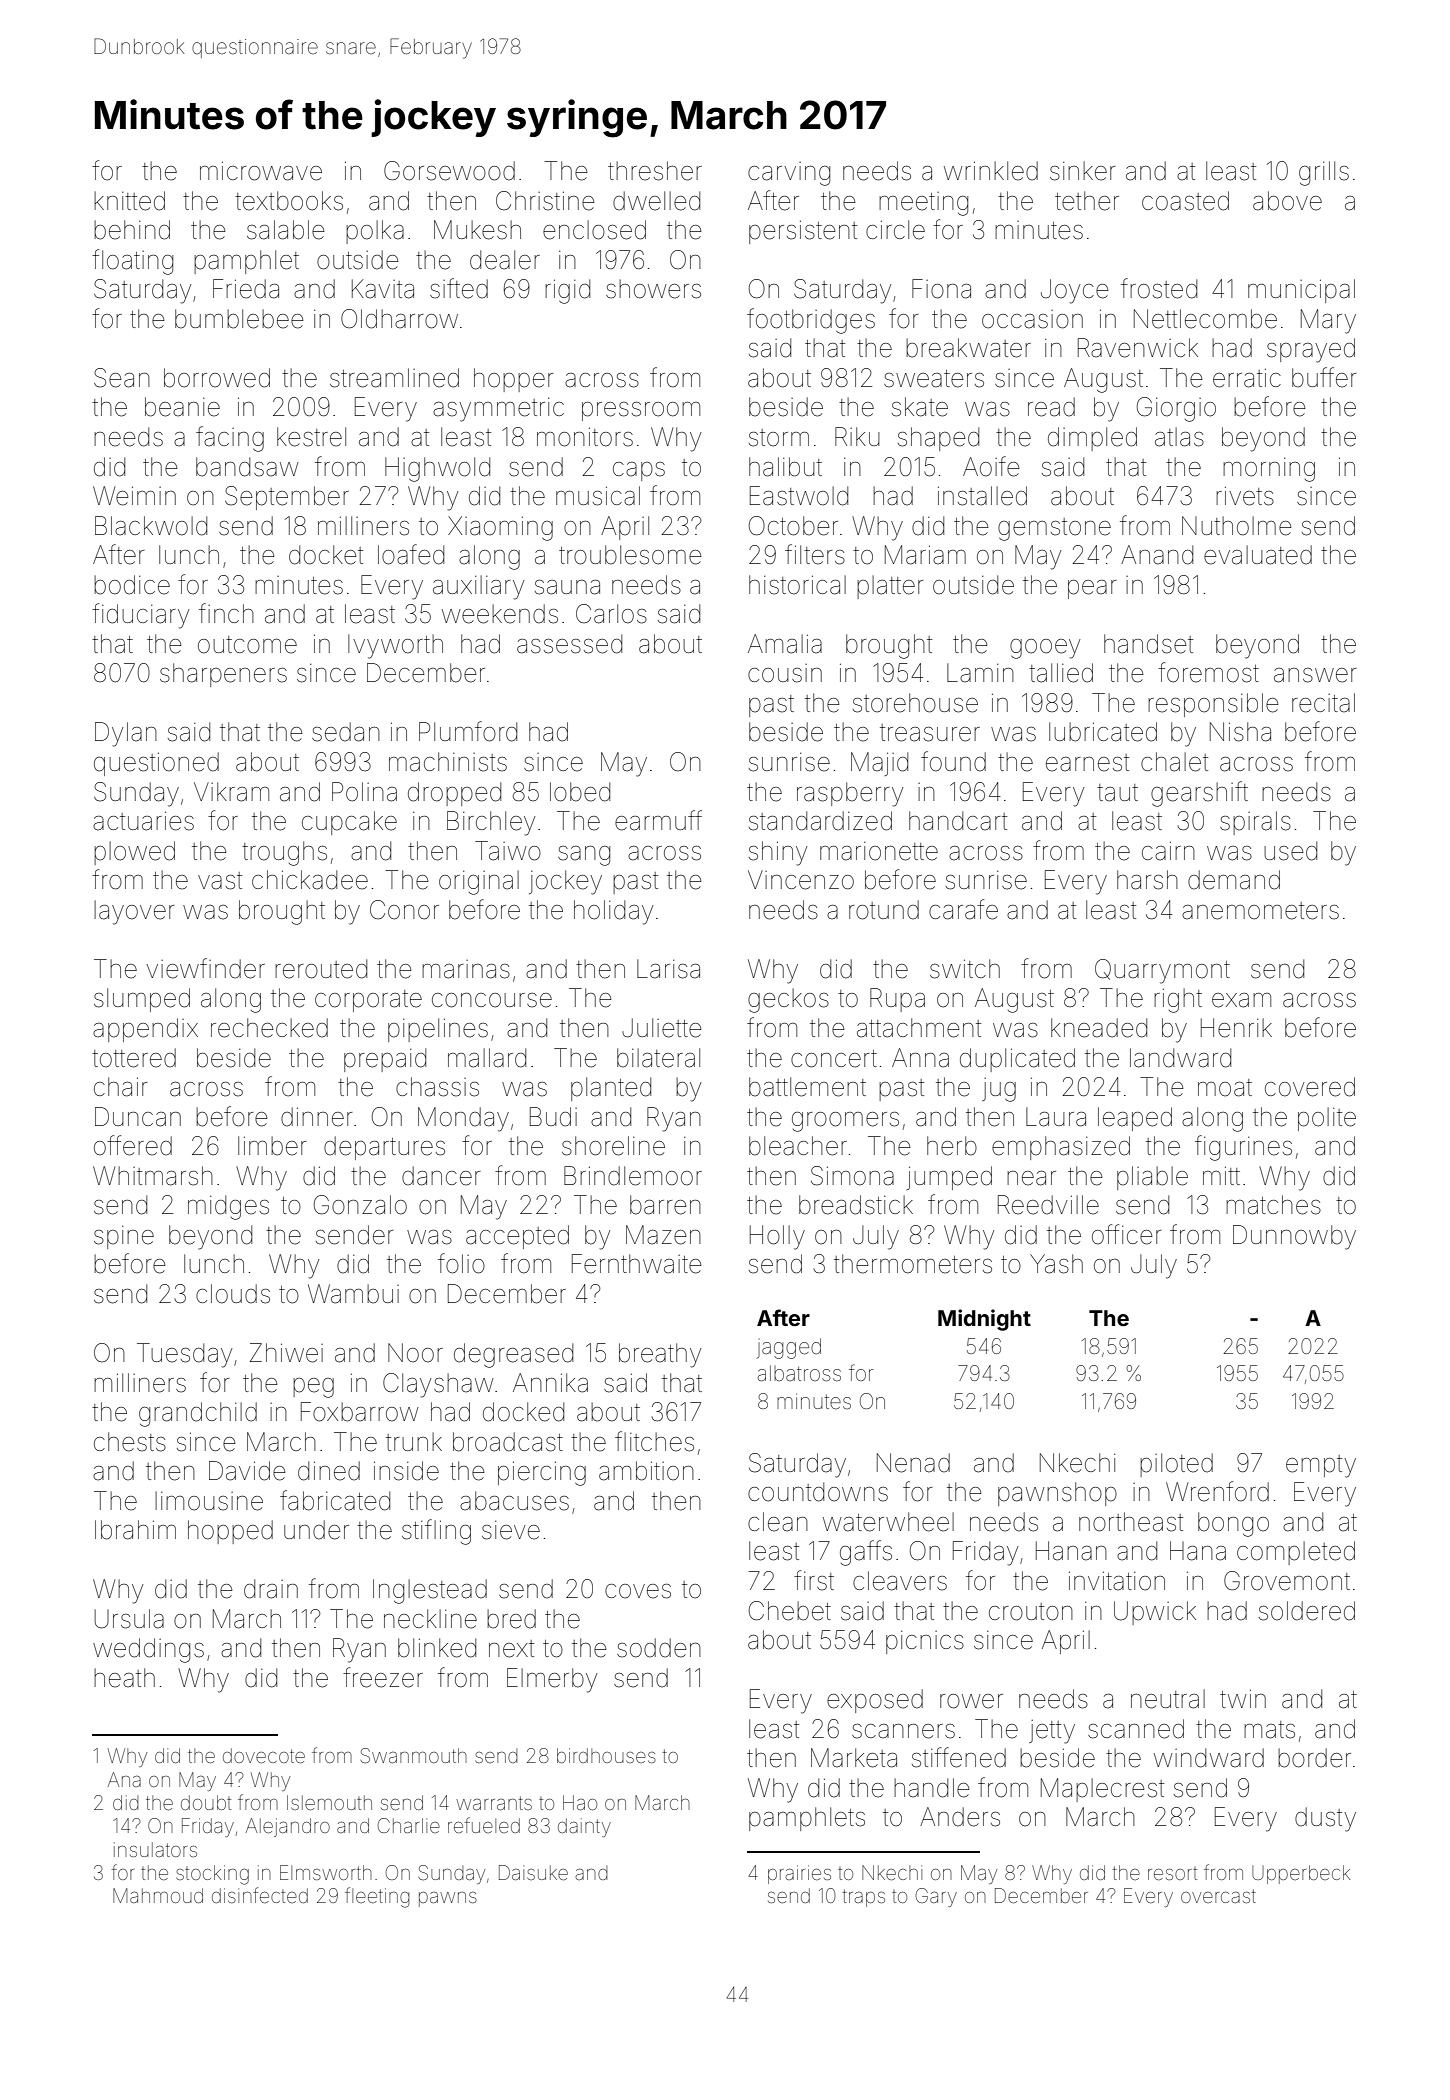 The width and height of the screenshot is (1450, 2100). Describe the element at coordinates (286, 1353) in the screenshot. I see `Zhiwei` at that location.
